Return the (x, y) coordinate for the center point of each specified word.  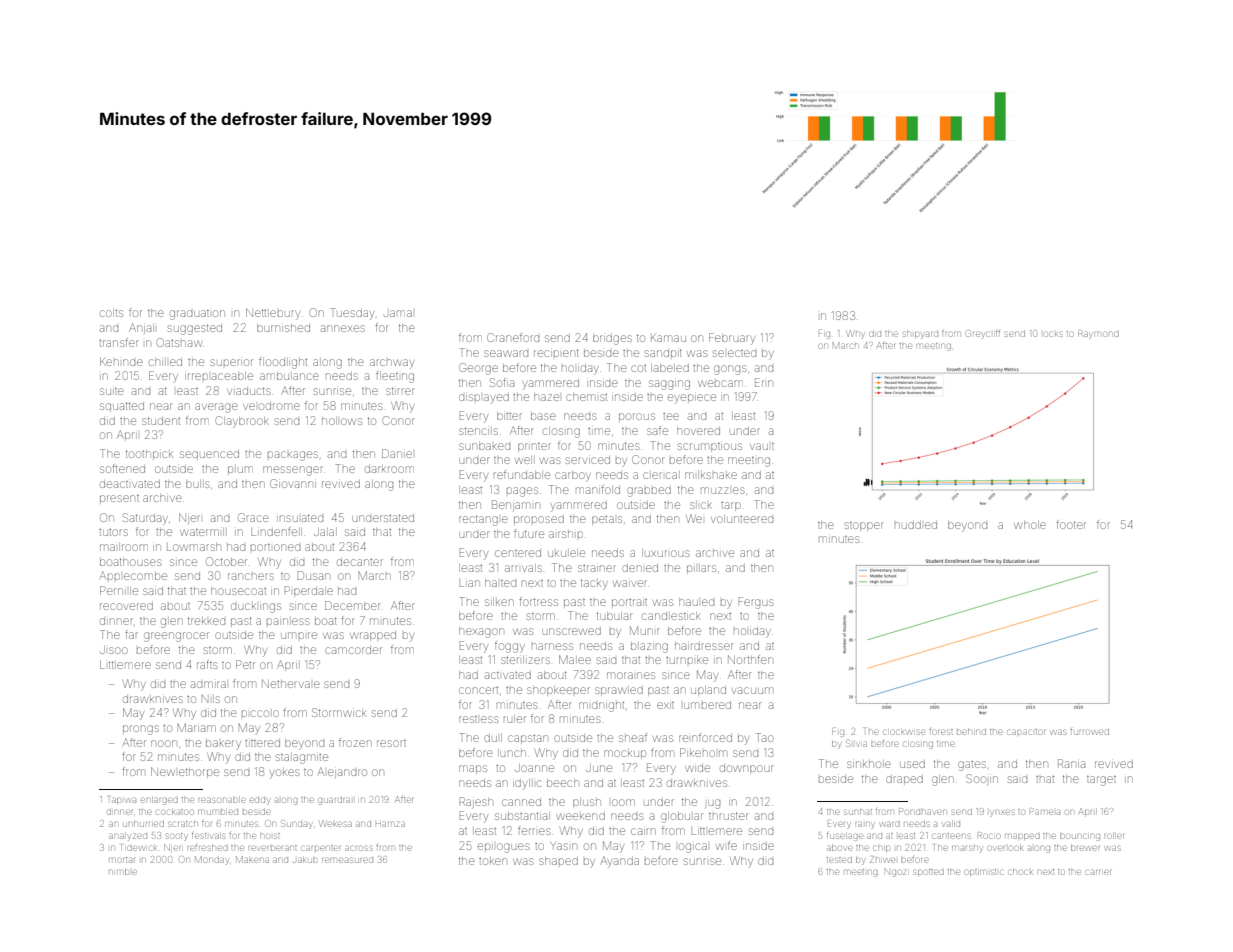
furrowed (1089, 732)
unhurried (143, 824)
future (529, 533)
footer (1071, 524)
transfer (119, 342)
